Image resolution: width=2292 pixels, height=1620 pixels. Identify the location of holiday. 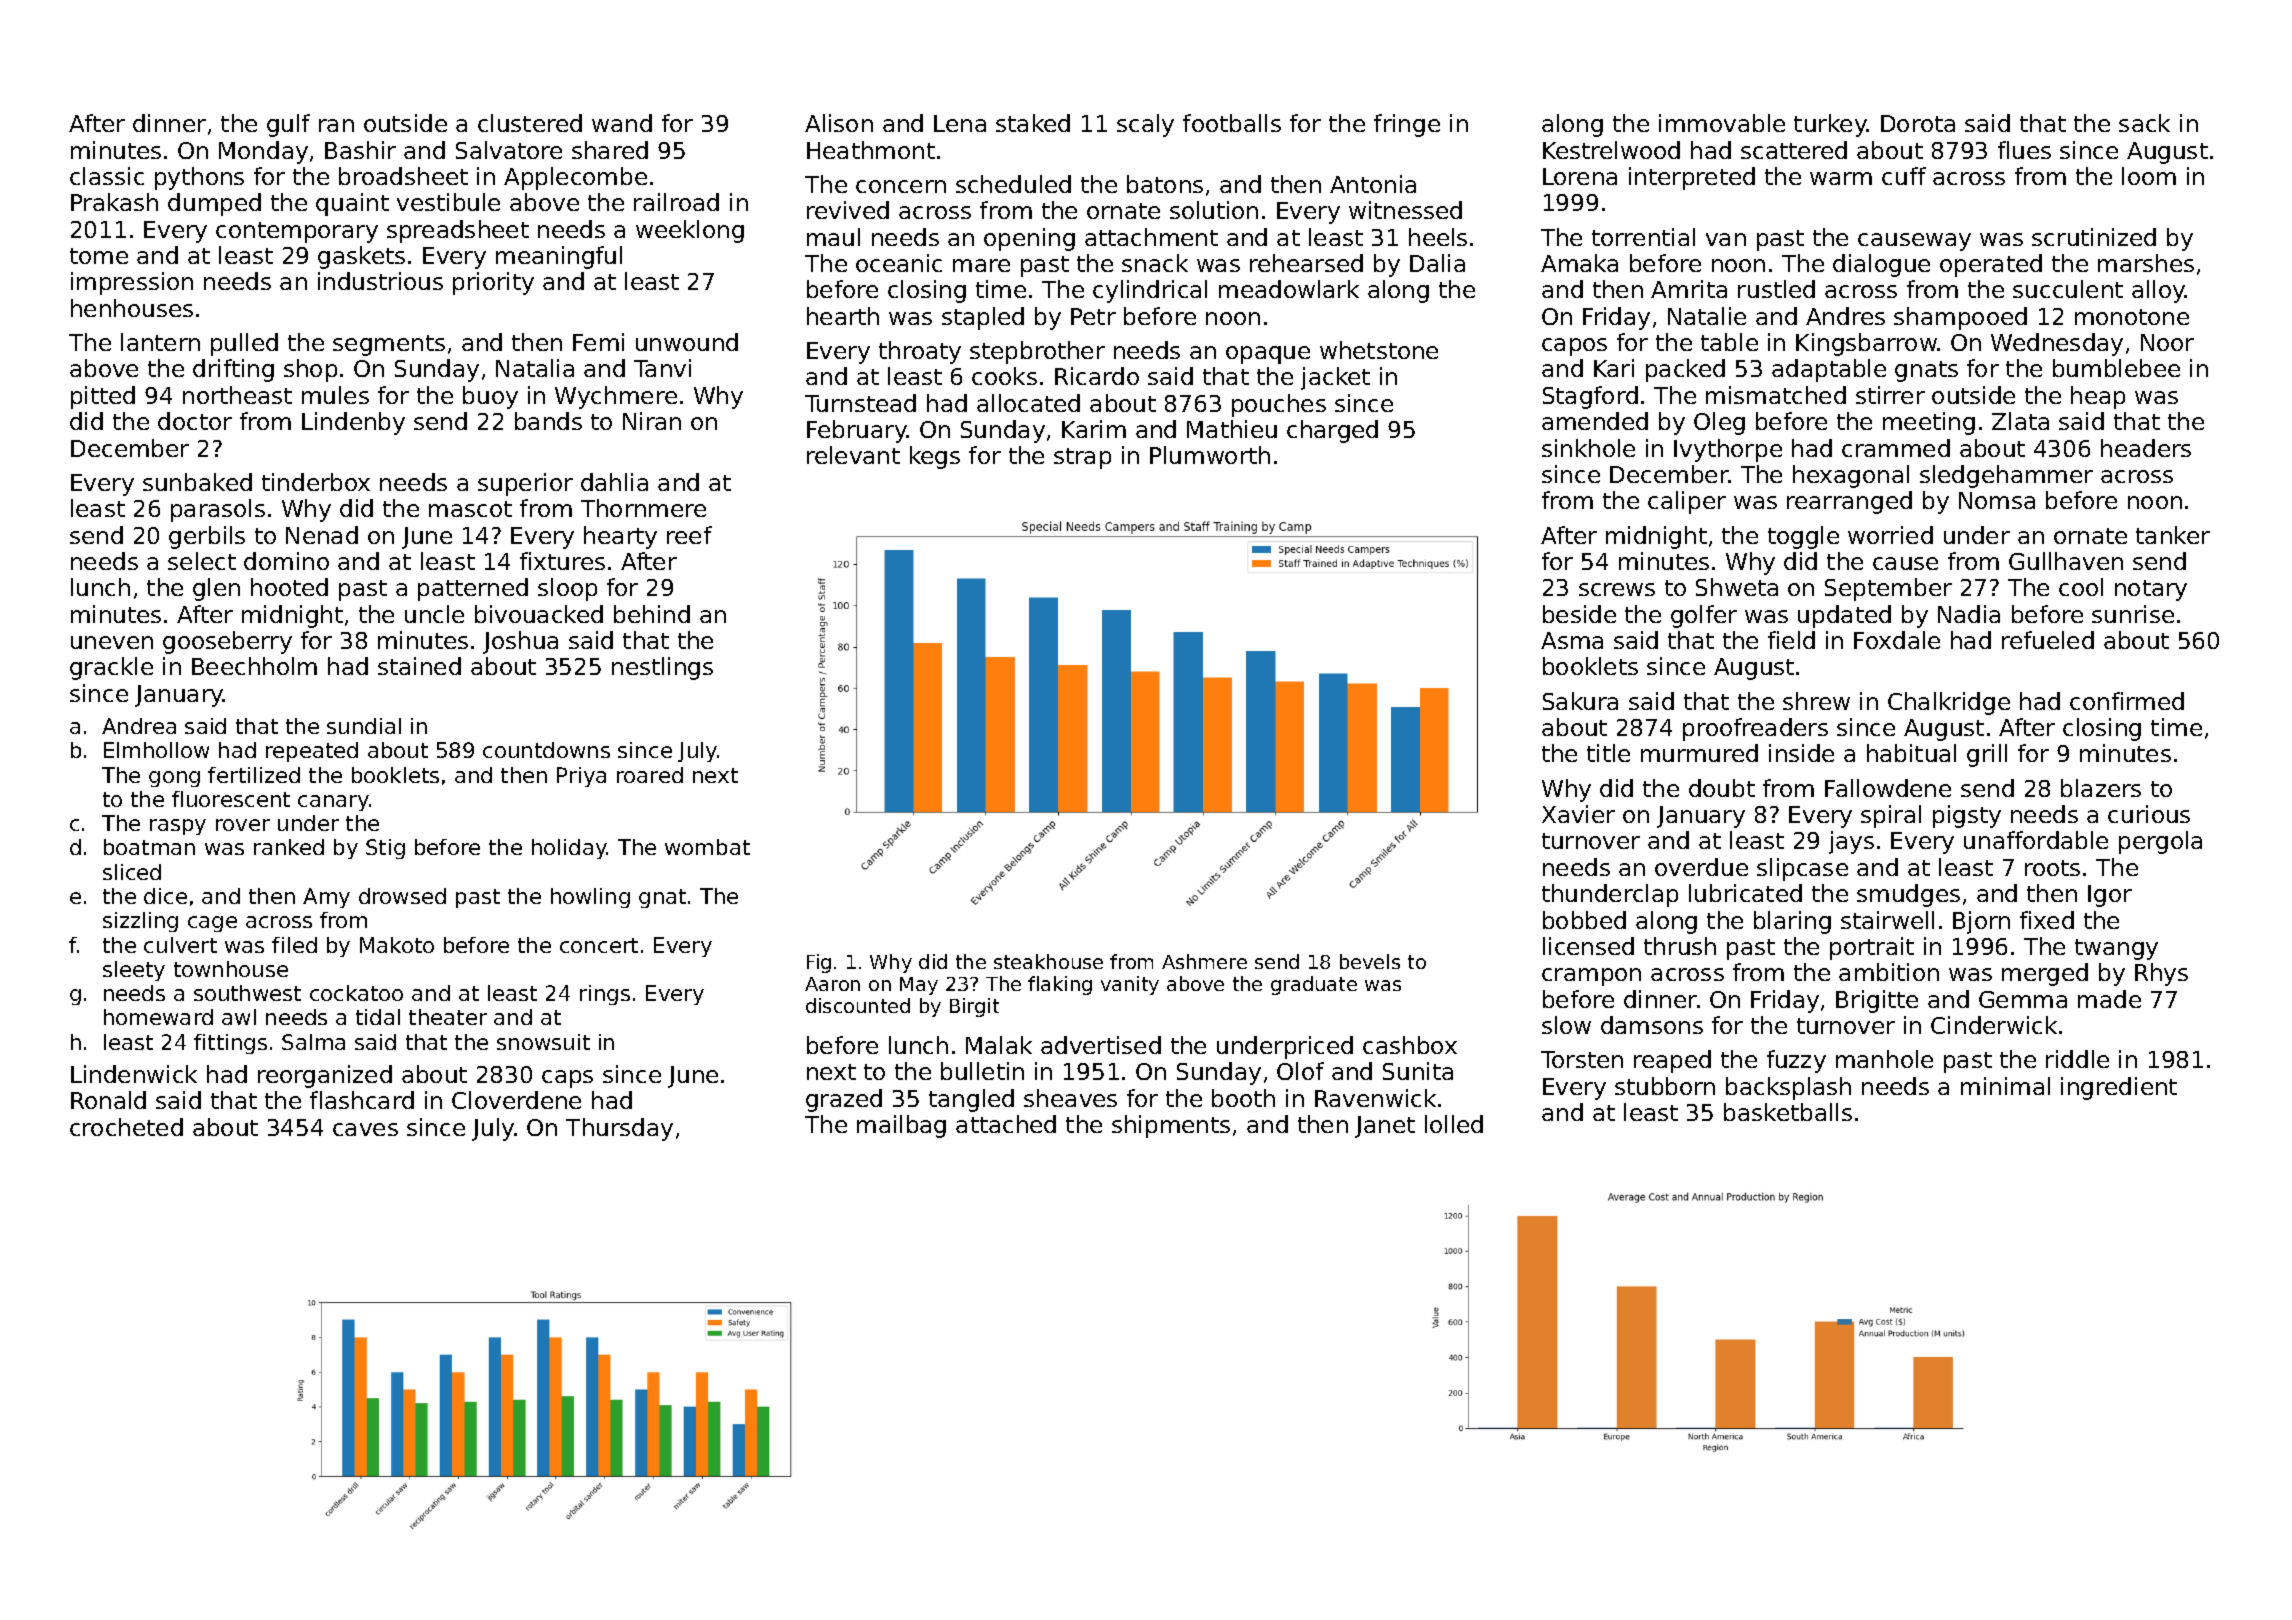
(569, 849).
